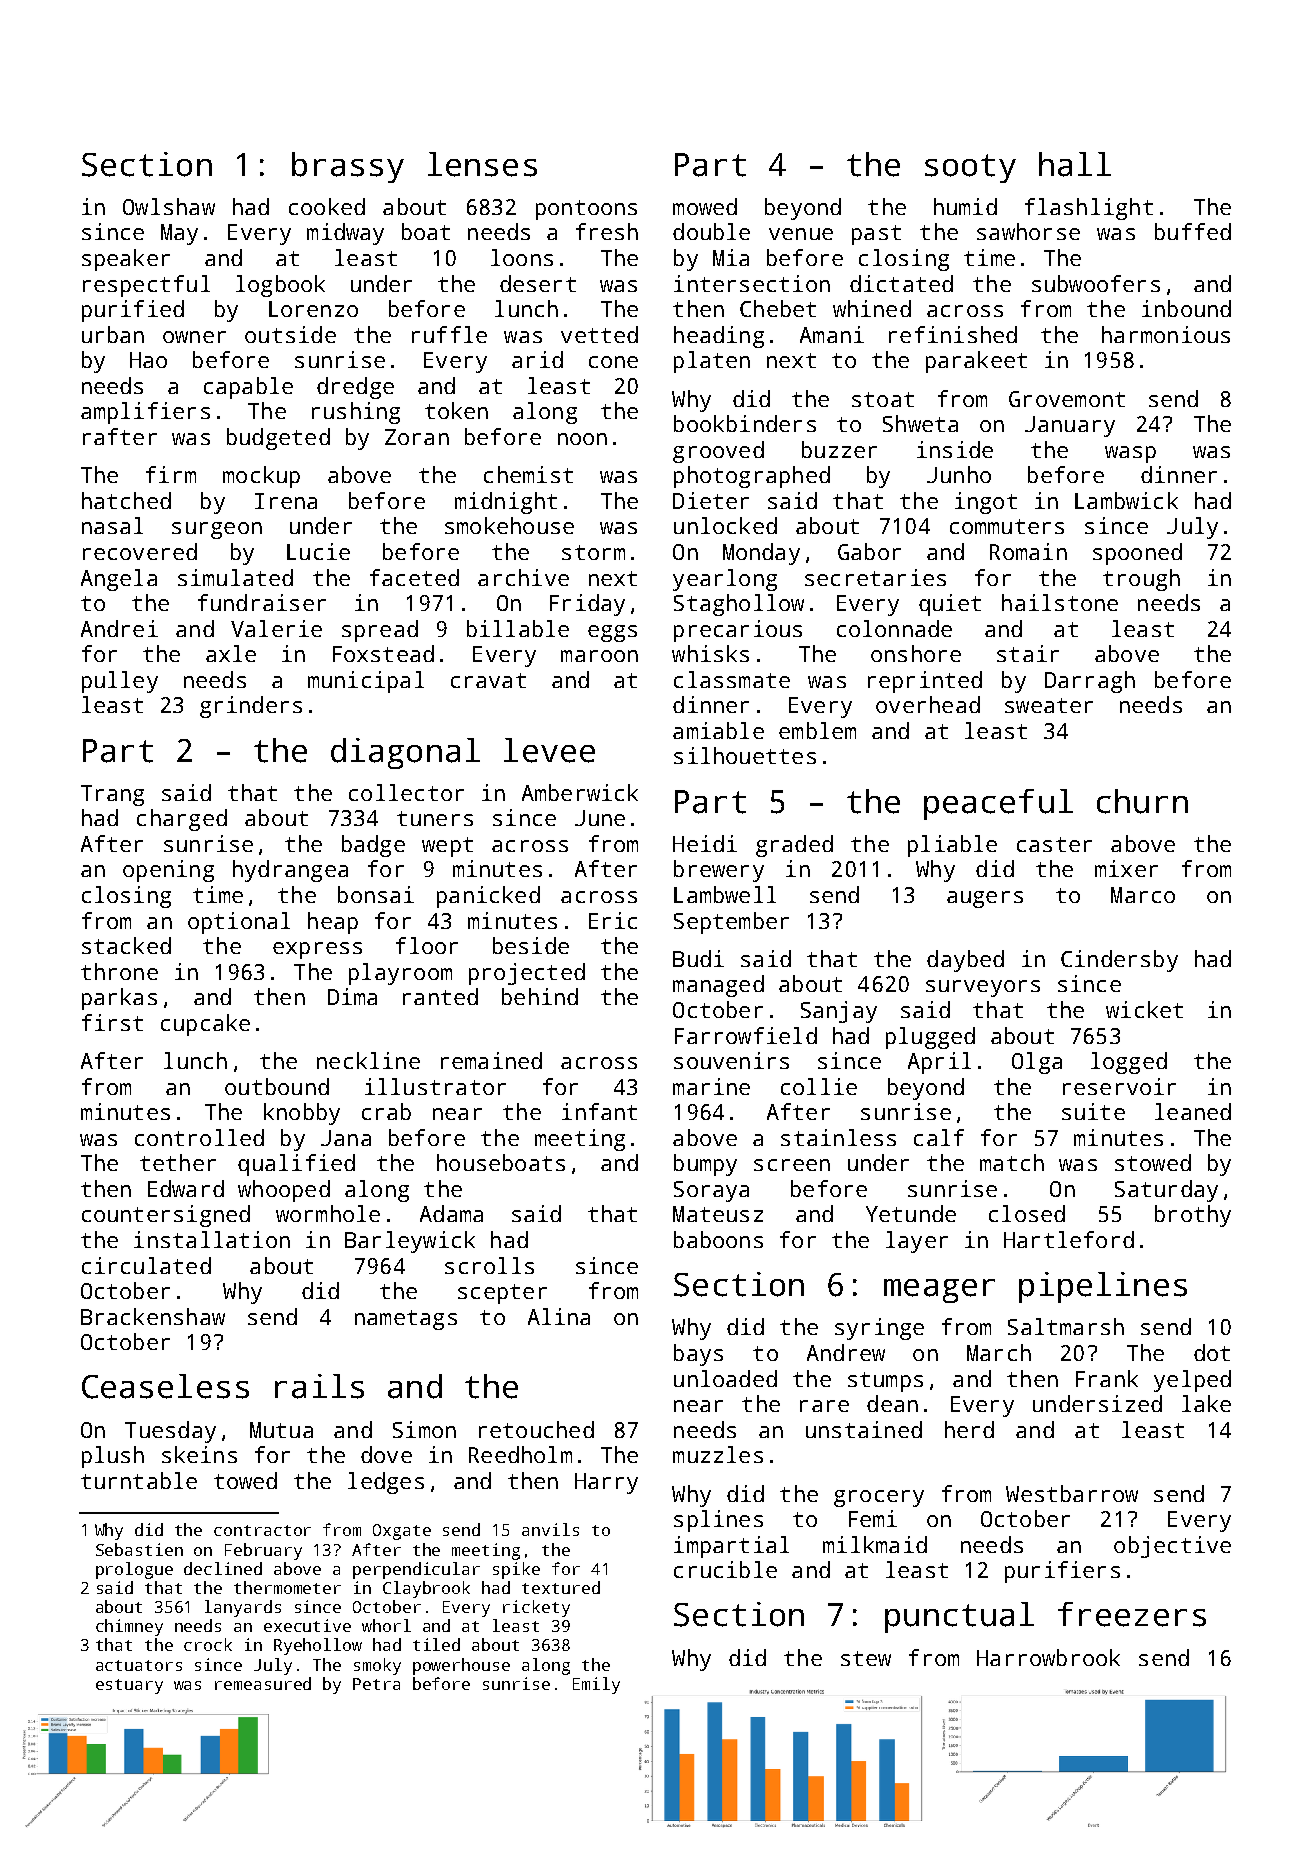 The image size is (1312, 1855). Describe the element at coordinates (482, 164) in the page. I see `lenses` at that location.
